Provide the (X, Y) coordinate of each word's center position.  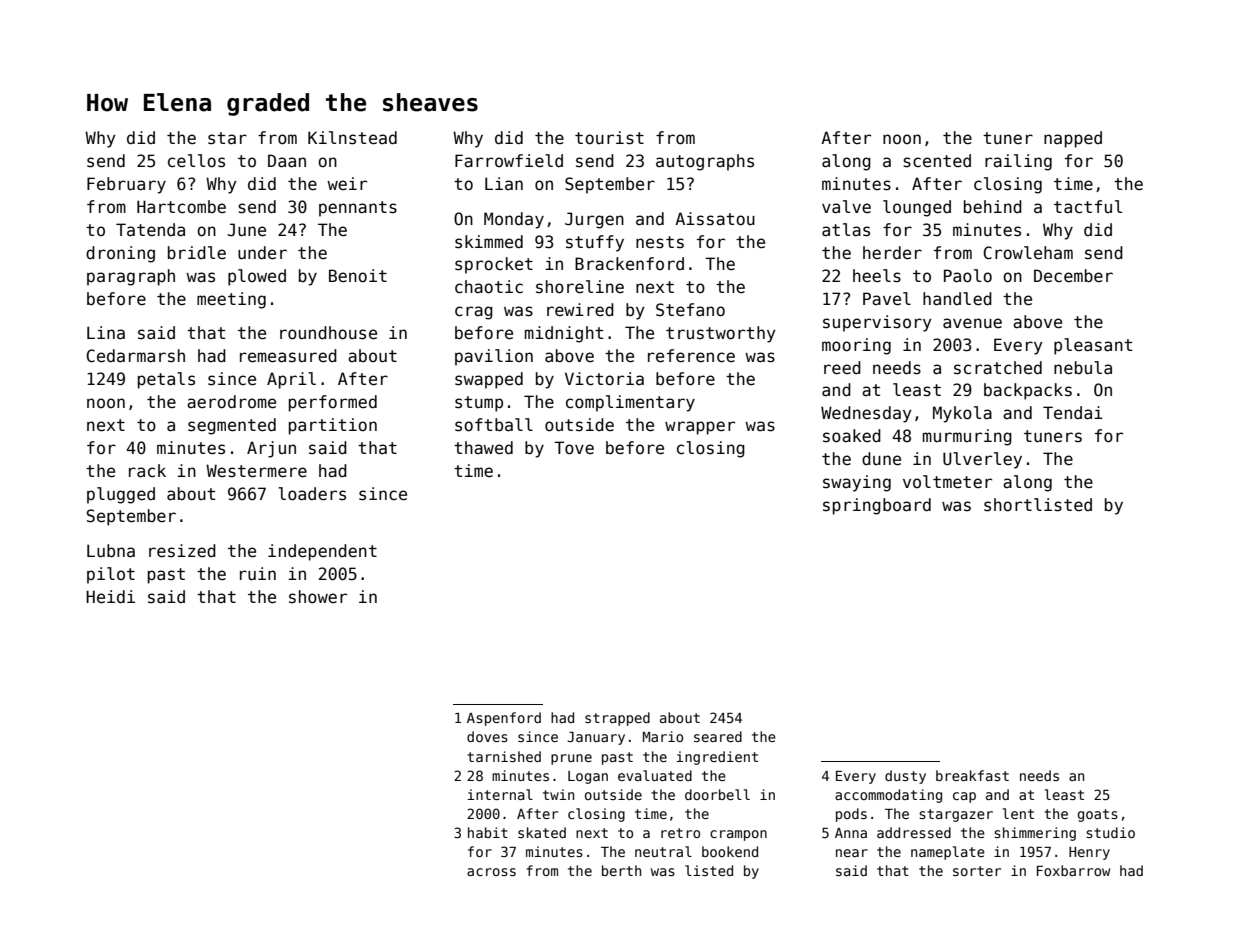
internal (500, 794)
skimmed (489, 242)
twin (558, 794)
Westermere (256, 471)
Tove (574, 448)
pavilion (494, 357)
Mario (663, 736)
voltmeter (947, 482)
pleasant (1093, 346)
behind (993, 206)
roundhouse (328, 333)
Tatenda (150, 230)
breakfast (972, 775)
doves (487, 736)
